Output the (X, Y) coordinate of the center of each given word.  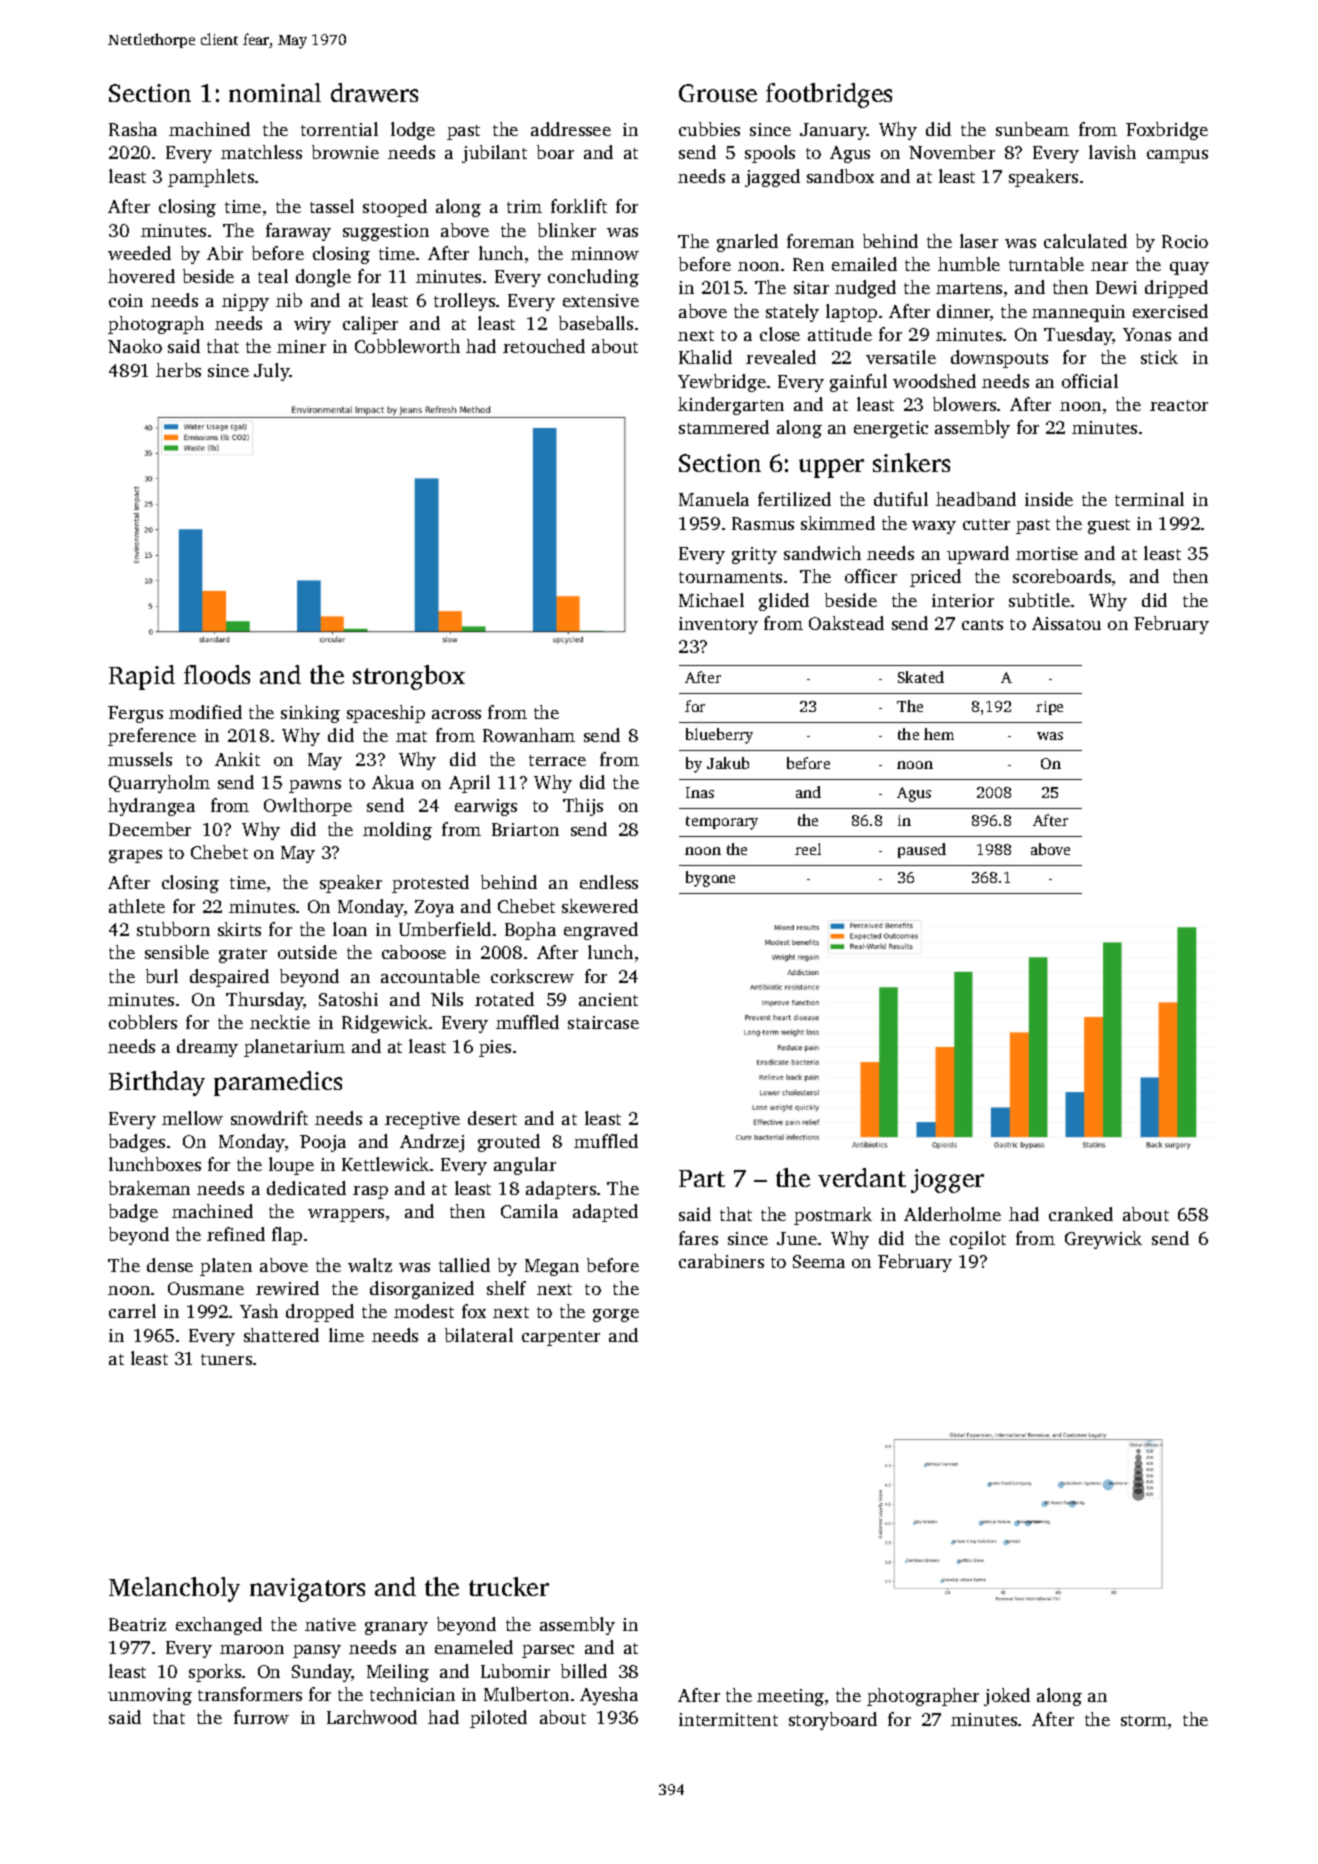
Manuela (714, 499)
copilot (978, 1240)
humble (969, 264)
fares (698, 1238)
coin (126, 300)
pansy (317, 1651)
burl (162, 976)
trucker (509, 1586)
